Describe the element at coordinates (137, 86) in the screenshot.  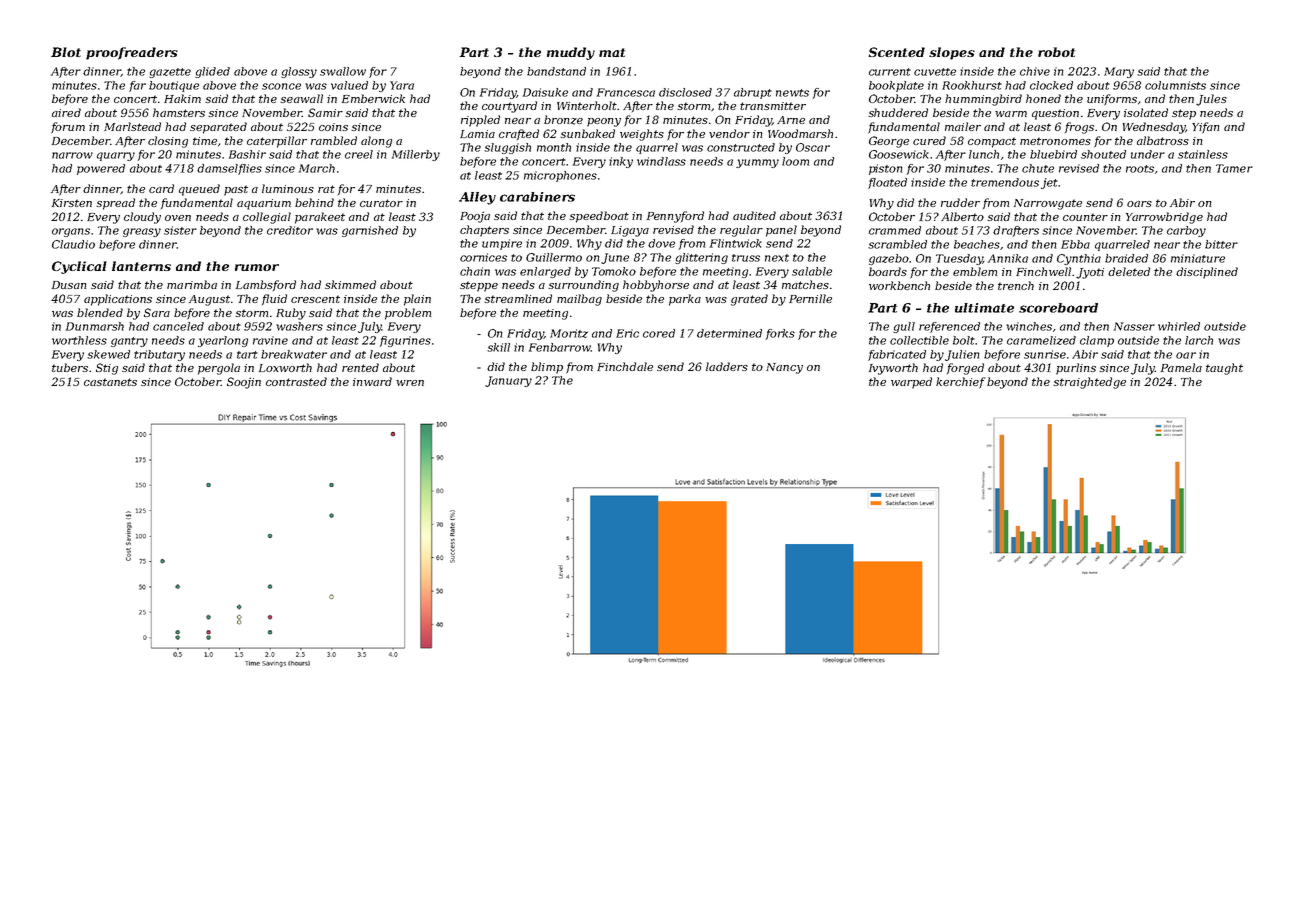
I see `far` at that location.
